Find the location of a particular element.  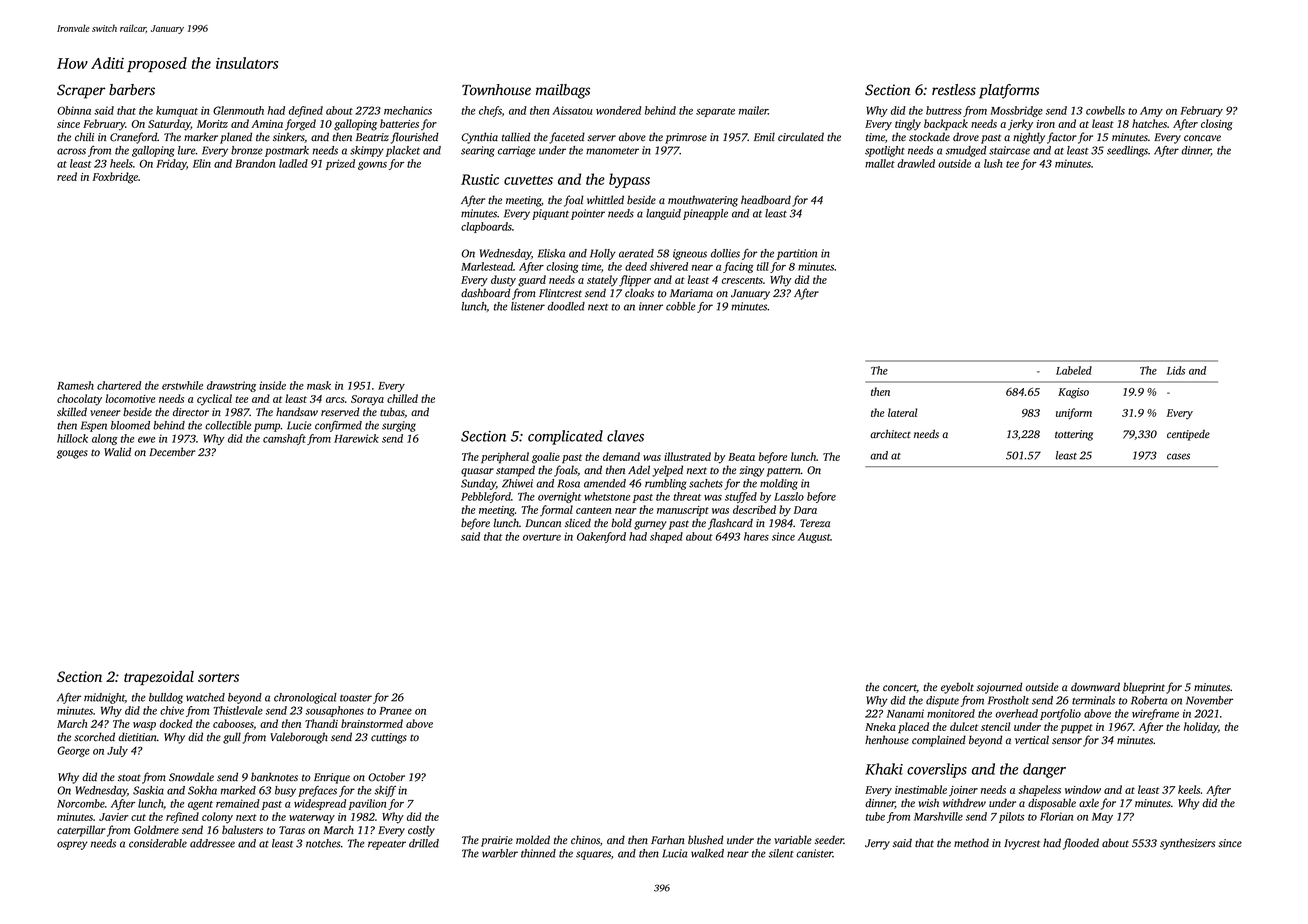

Foxbridge is located at coordinates (115, 178).
